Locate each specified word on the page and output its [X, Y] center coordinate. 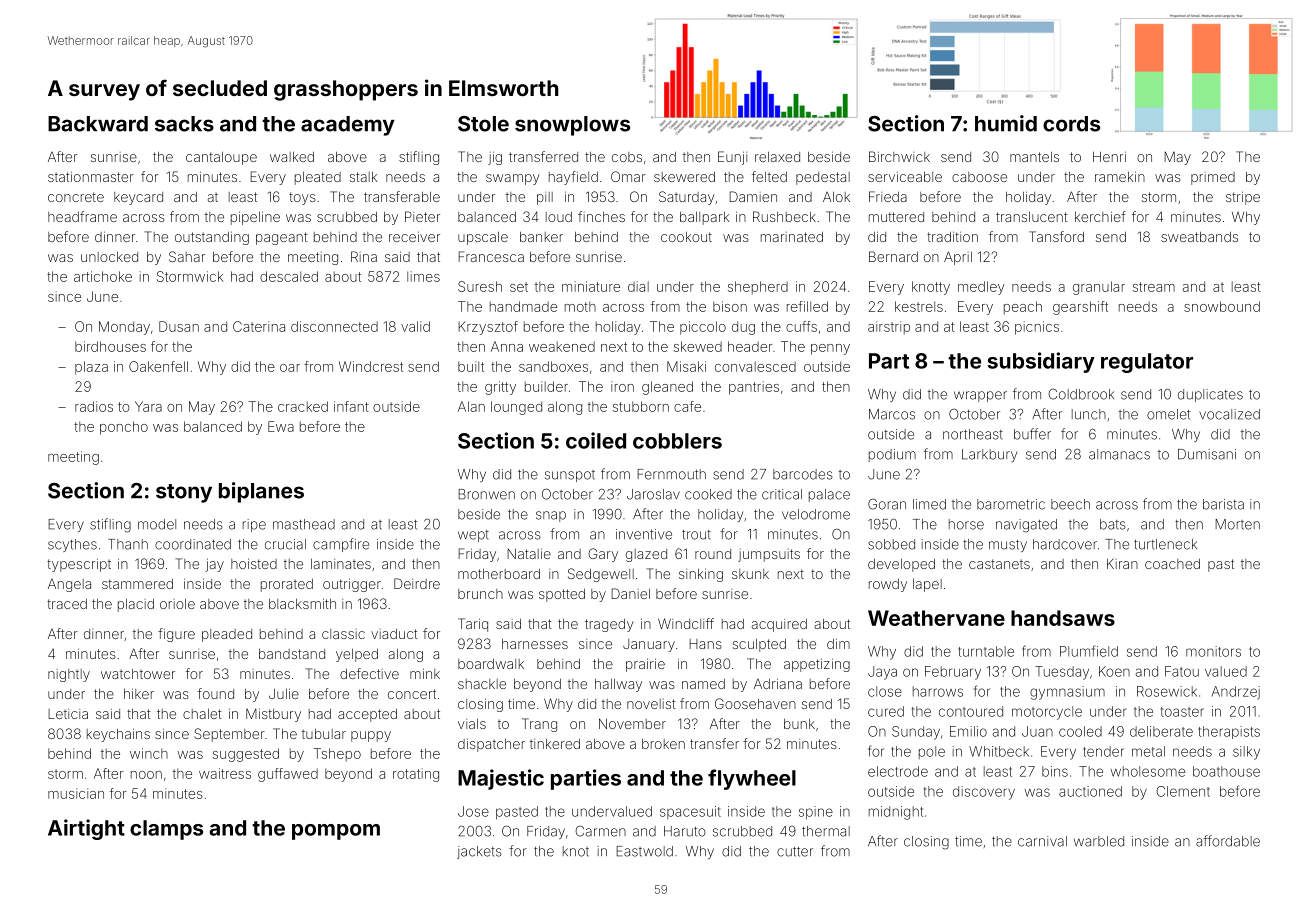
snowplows [572, 126]
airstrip [889, 328]
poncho [124, 428]
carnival [1042, 841]
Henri [1109, 156]
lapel [927, 585]
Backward [98, 124]
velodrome [816, 514]
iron [622, 386]
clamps [166, 830]
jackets [479, 852]
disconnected [334, 326]
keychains [118, 735]
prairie [645, 665]
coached [1172, 564]
